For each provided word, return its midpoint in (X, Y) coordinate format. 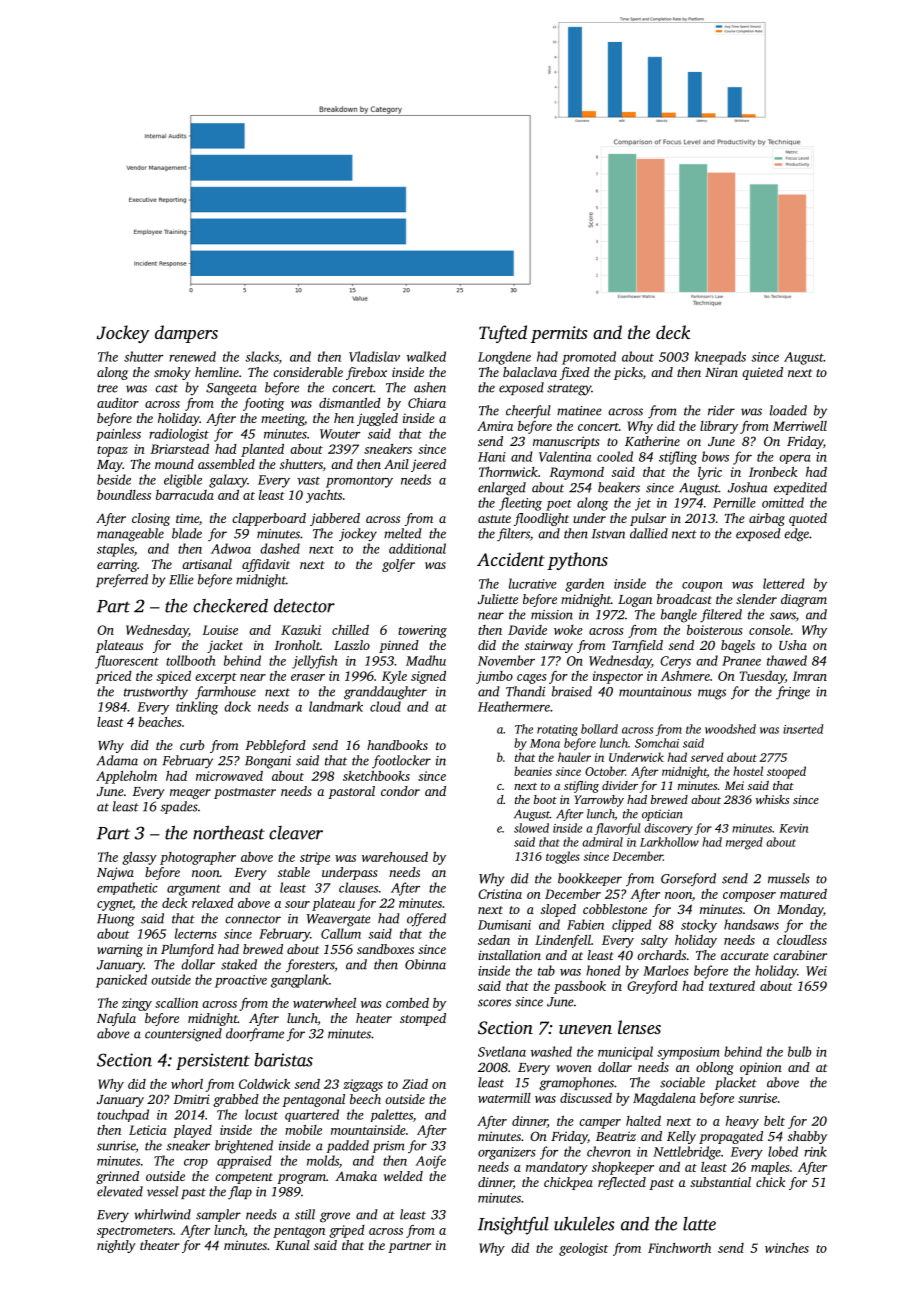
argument (194, 890)
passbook (580, 987)
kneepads (720, 358)
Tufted (503, 334)
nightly (116, 1246)
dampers (186, 334)
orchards (661, 955)
